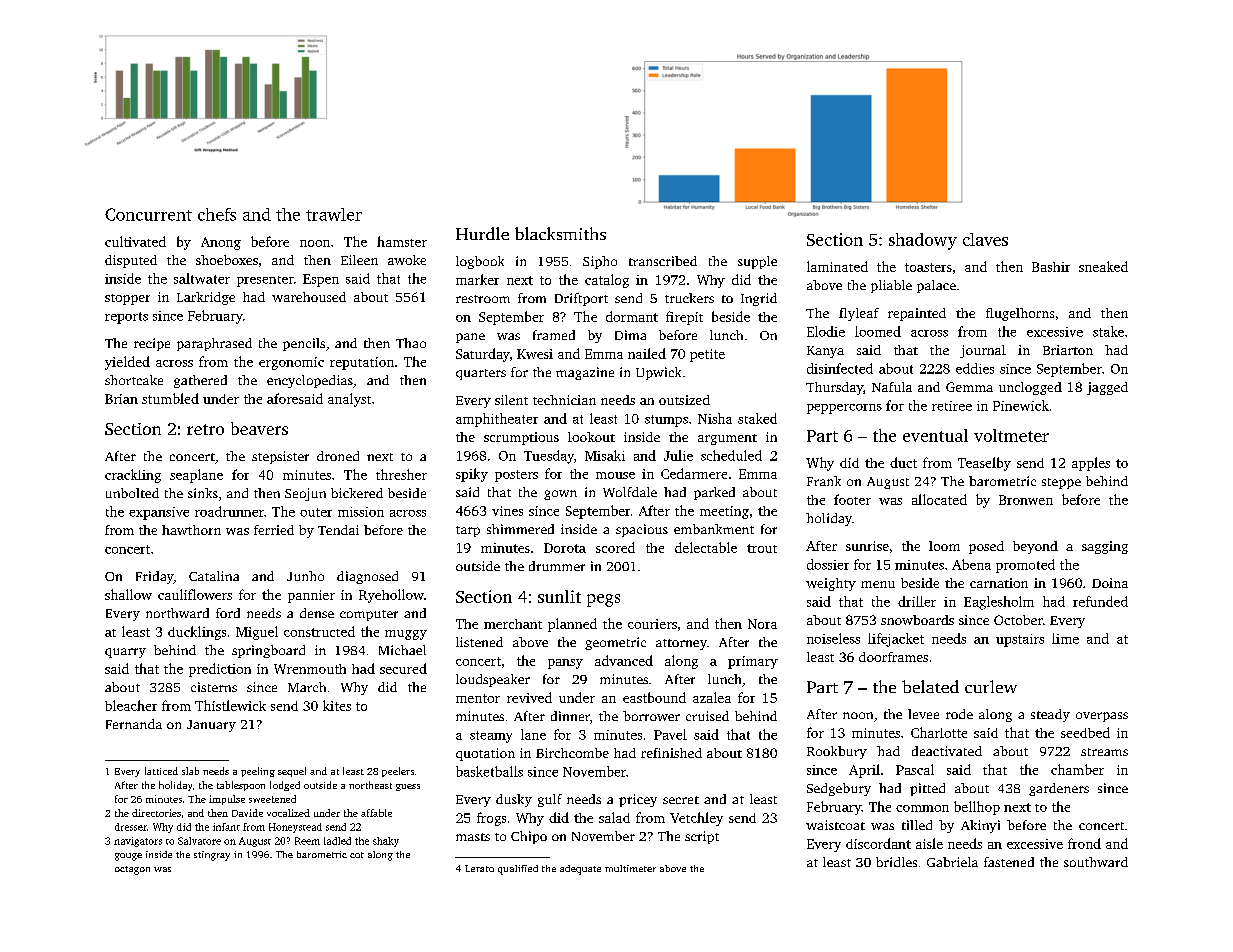  I want to click on blacksmiths, so click(560, 233).
